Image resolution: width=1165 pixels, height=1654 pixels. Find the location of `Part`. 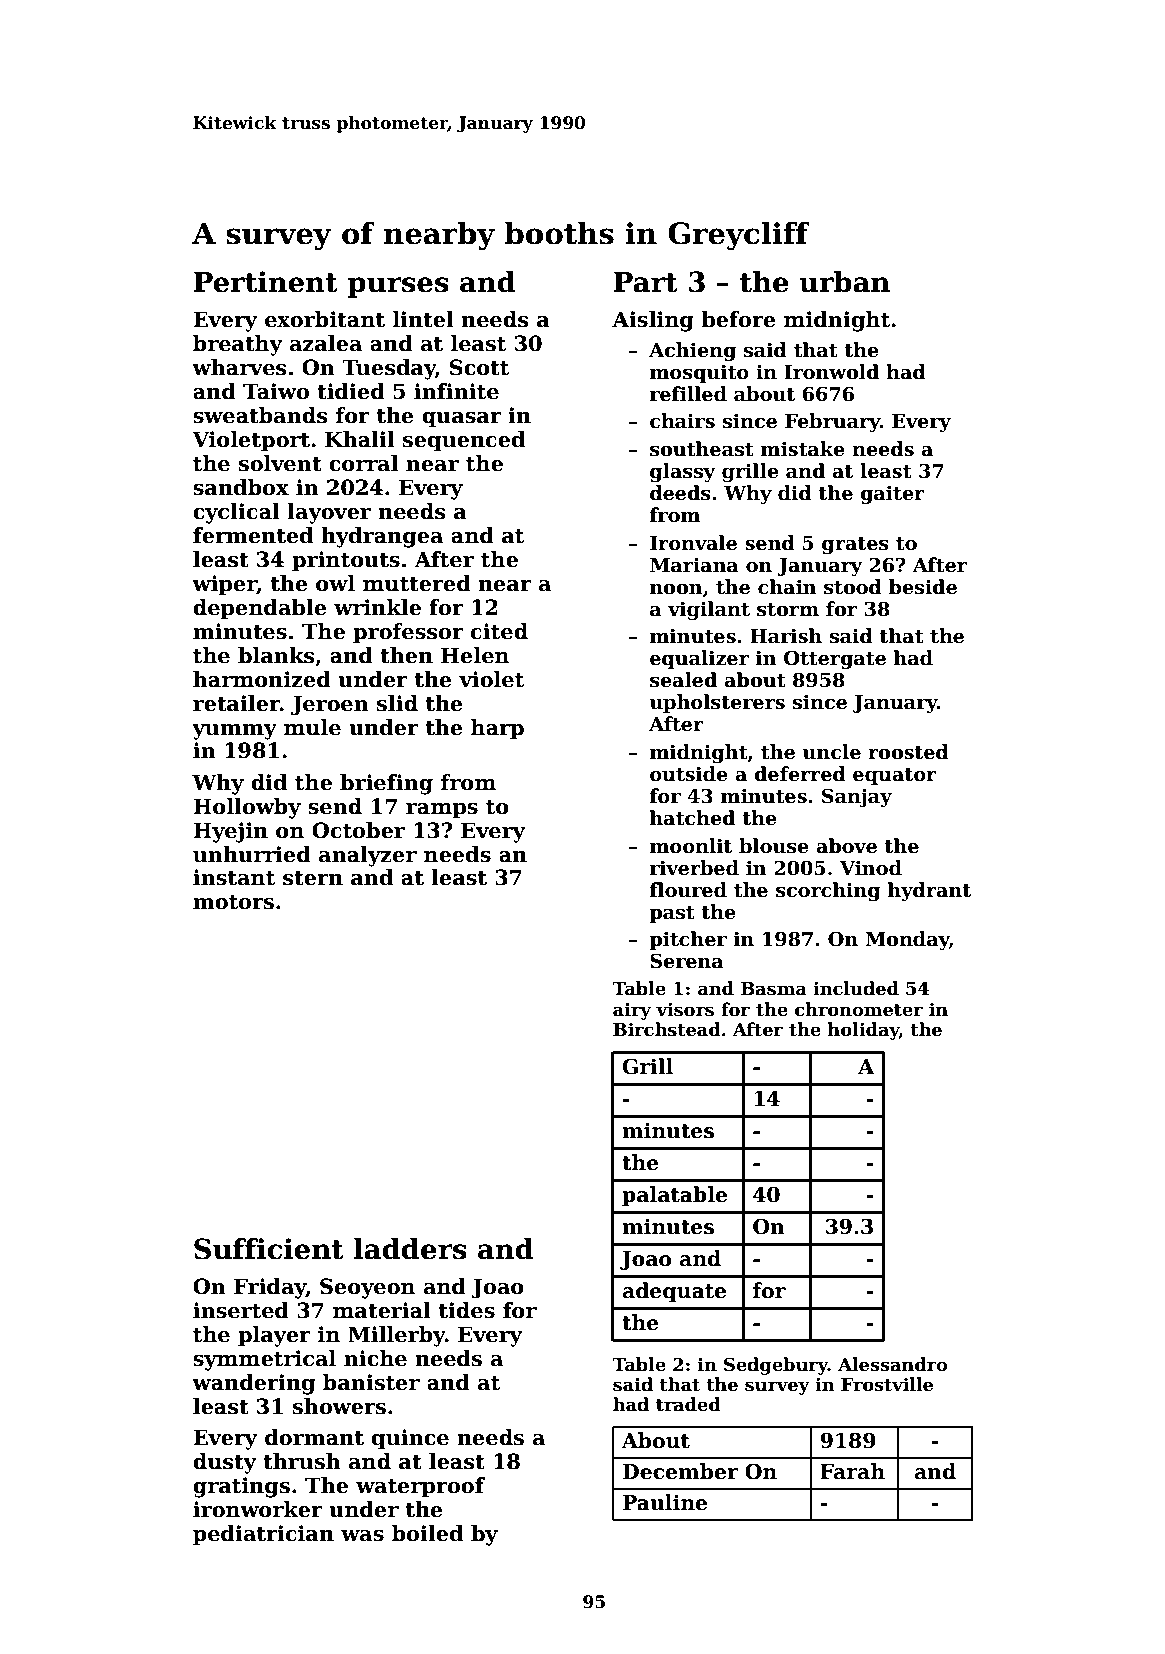

Part is located at coordinates (646, 282).
